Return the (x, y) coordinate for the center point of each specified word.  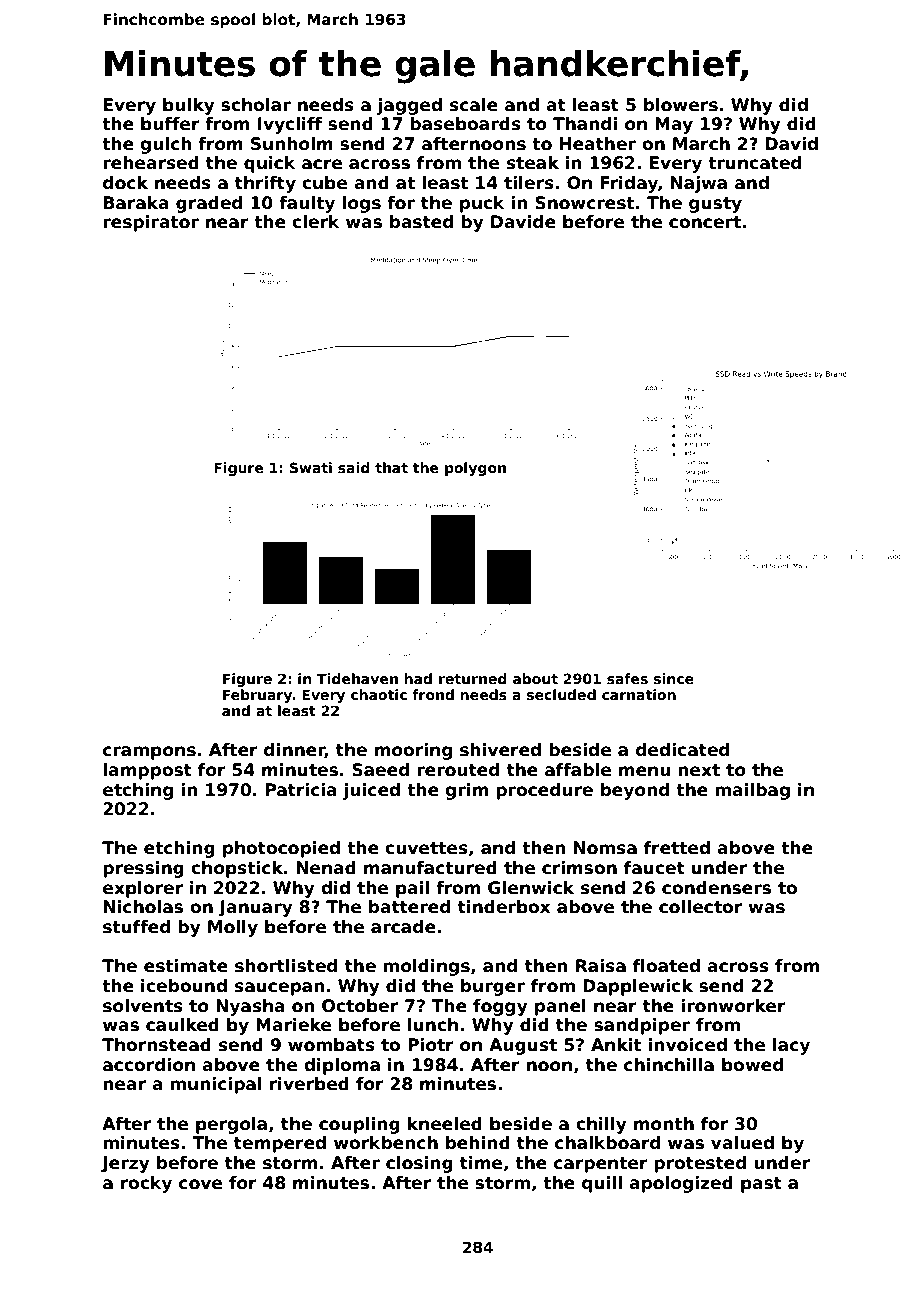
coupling (359, 1125)
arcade (403, 927)
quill (602, 1184)
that (391, 467)
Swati (311, 467)
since (674, 678)
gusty (715, 205)
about (535, 678)
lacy (791, 1046)
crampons (149, 753)
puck (482, 204)
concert (705, 222)
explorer (143, 889)
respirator (151, 223)
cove (200, 1184)
